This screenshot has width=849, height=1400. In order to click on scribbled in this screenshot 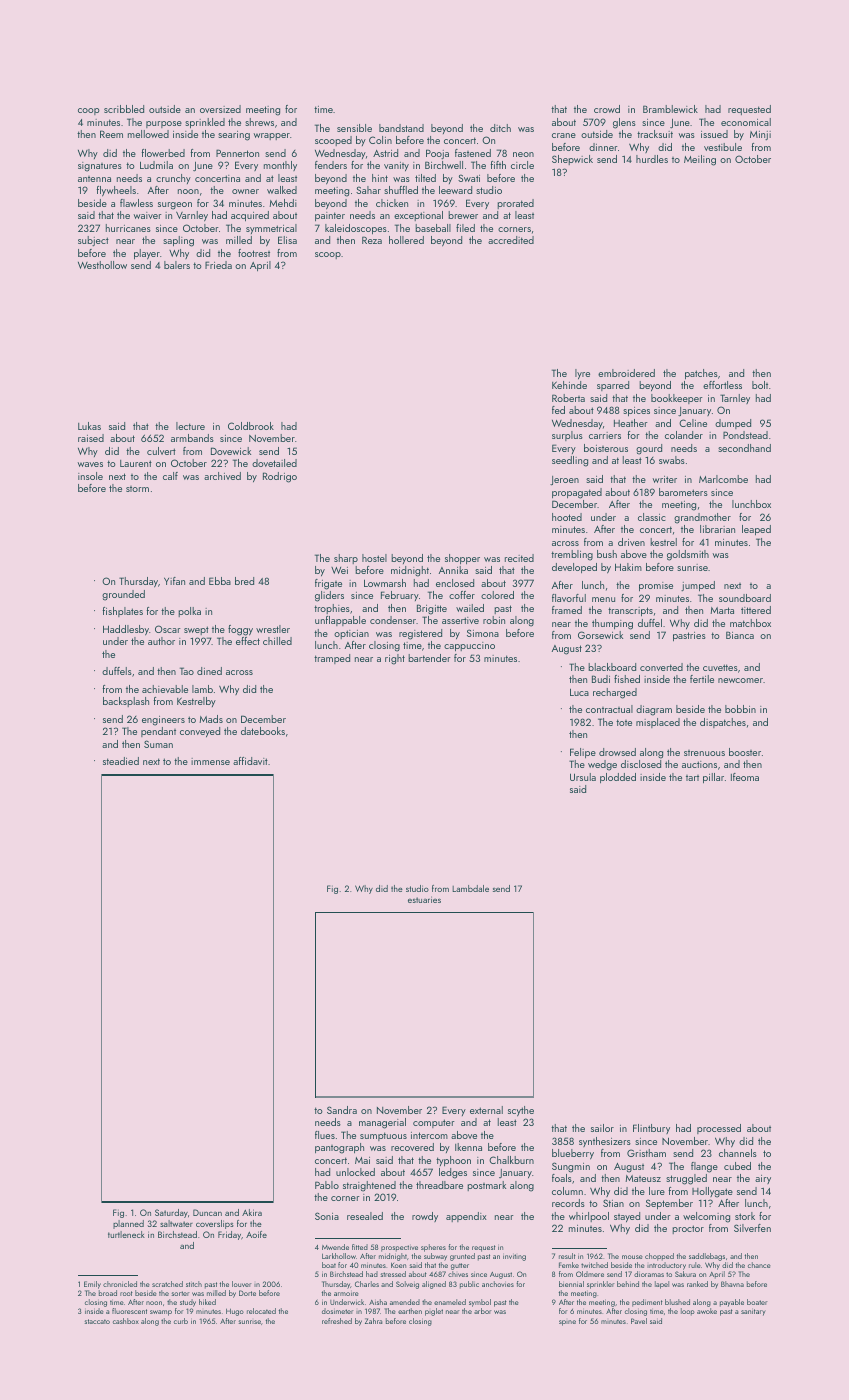, I will do `click(124, 109)`.
